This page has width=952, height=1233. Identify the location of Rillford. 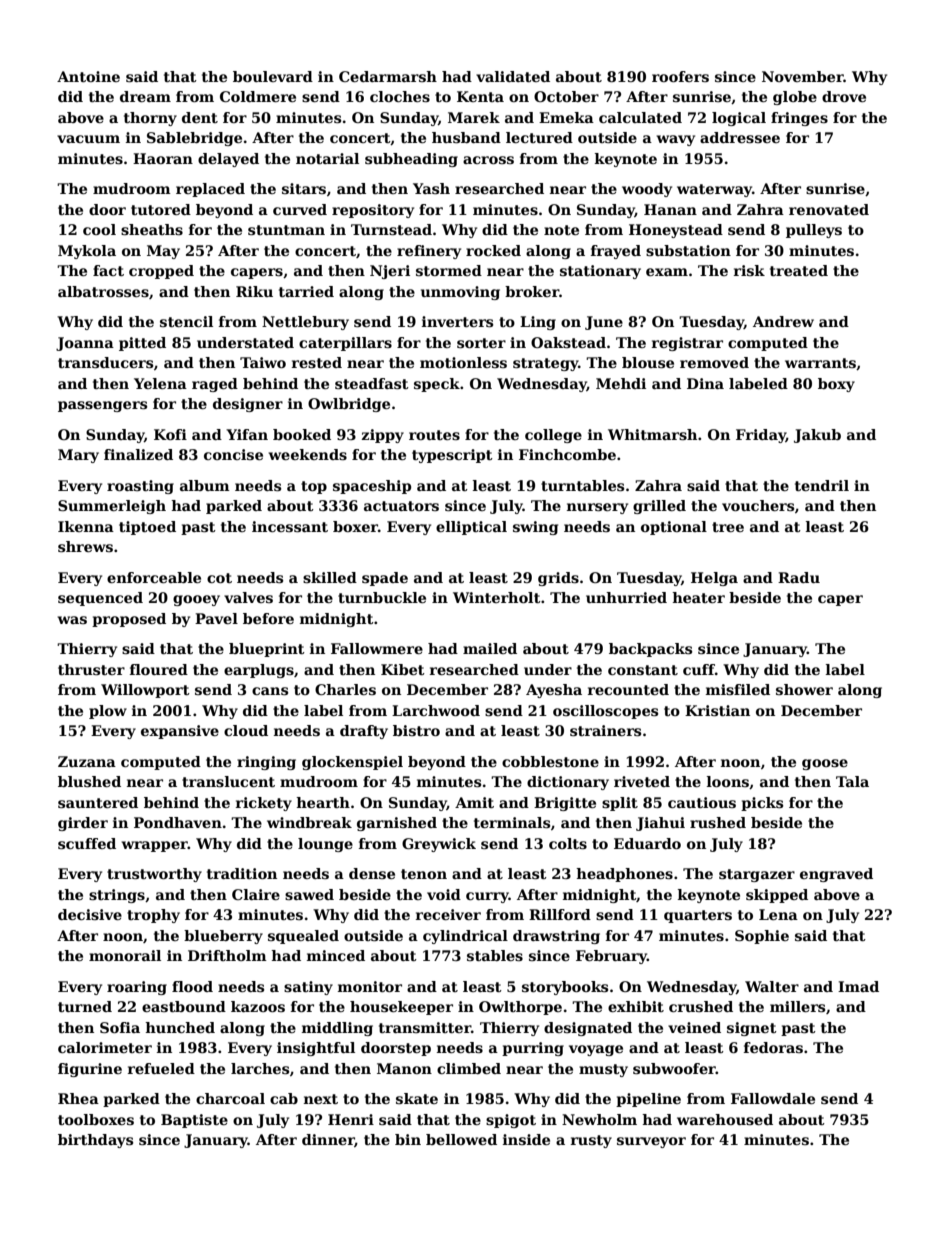
(560, 914).
